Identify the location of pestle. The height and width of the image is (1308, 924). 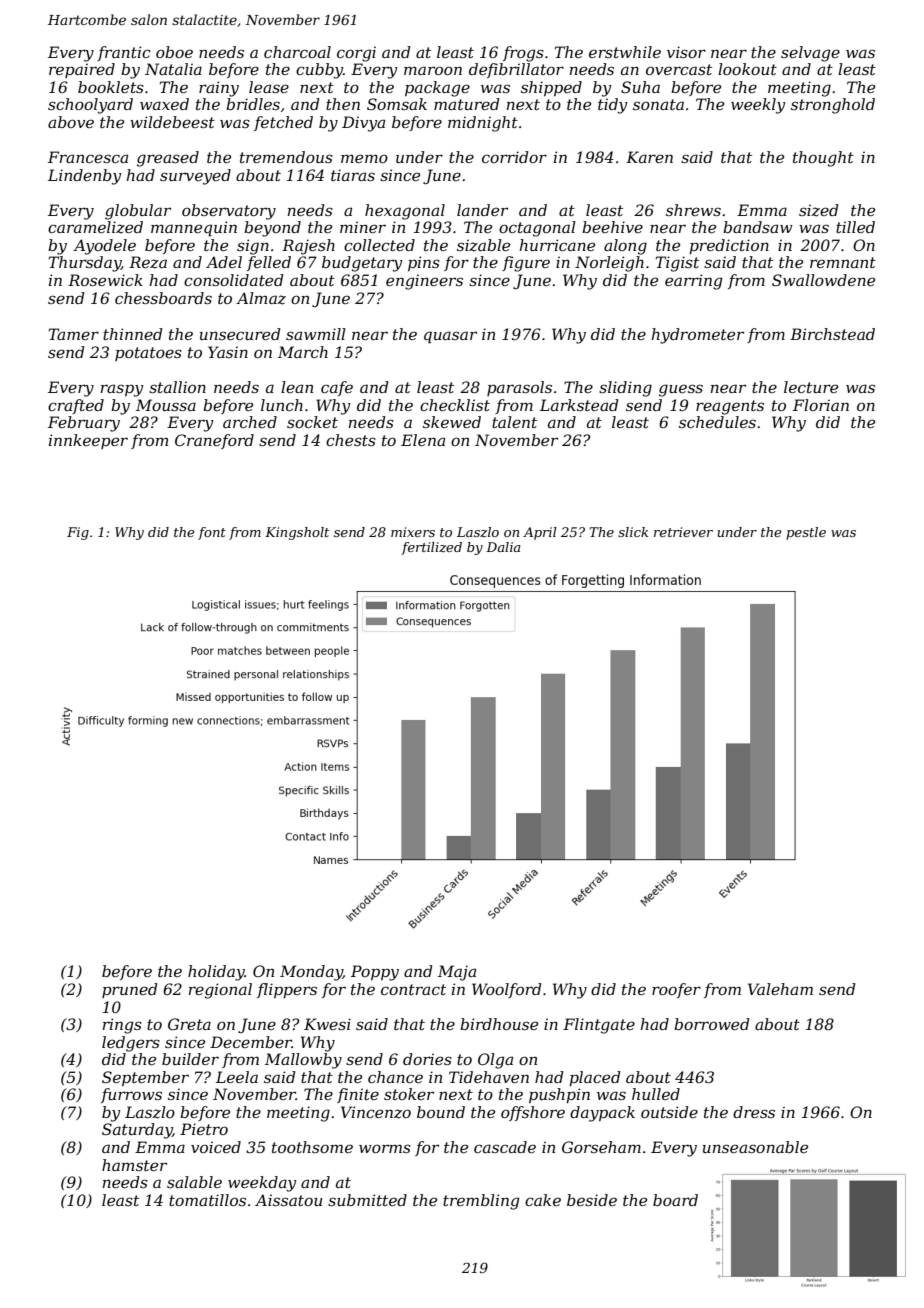
(806, 533).
